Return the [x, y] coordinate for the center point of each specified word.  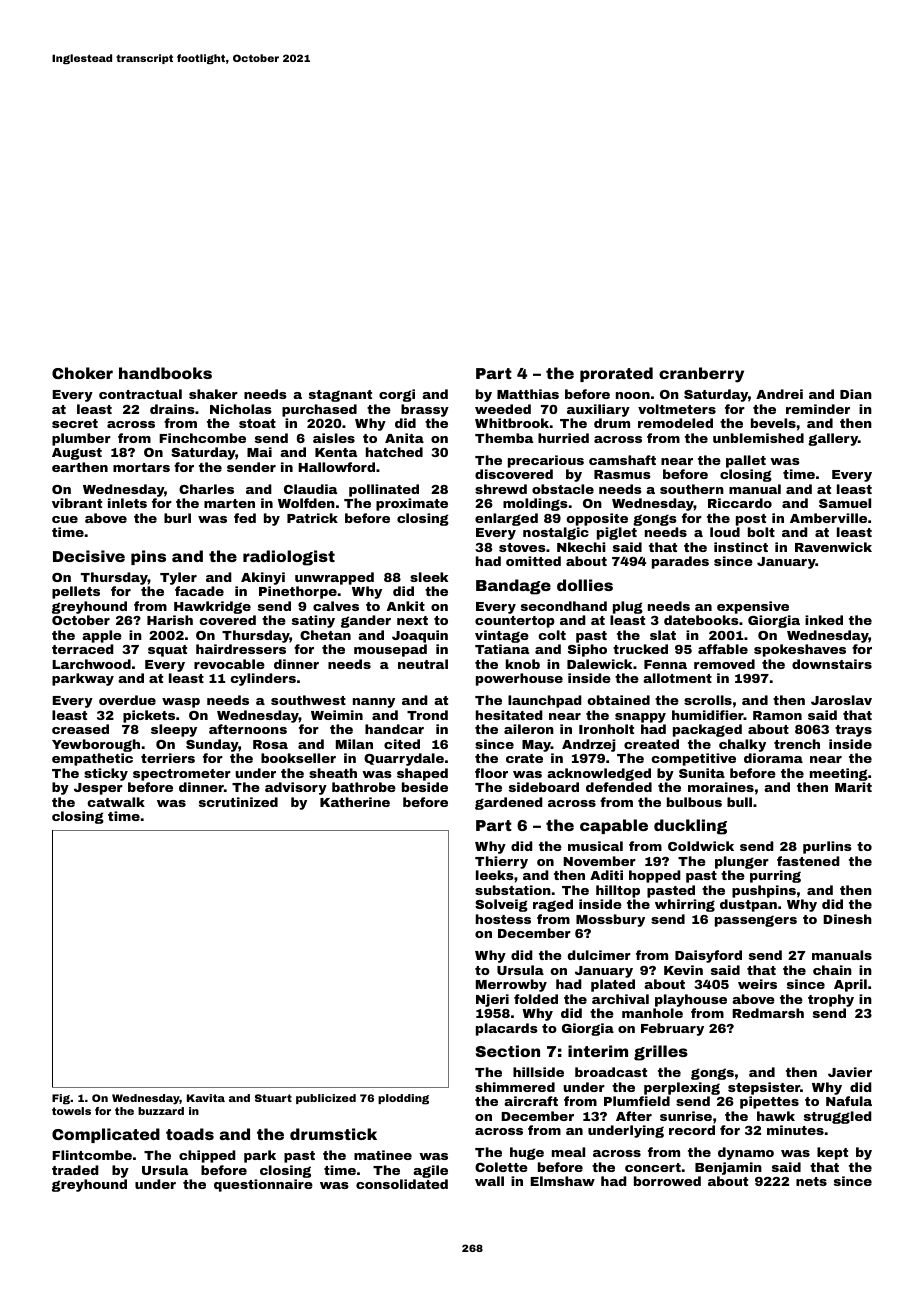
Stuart [273, 1098]
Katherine [355, 802]
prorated [616, 374]
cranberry [701, 375]
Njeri [492, 1000]
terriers [168, 758]
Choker [82, 373]
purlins [827, 847]
